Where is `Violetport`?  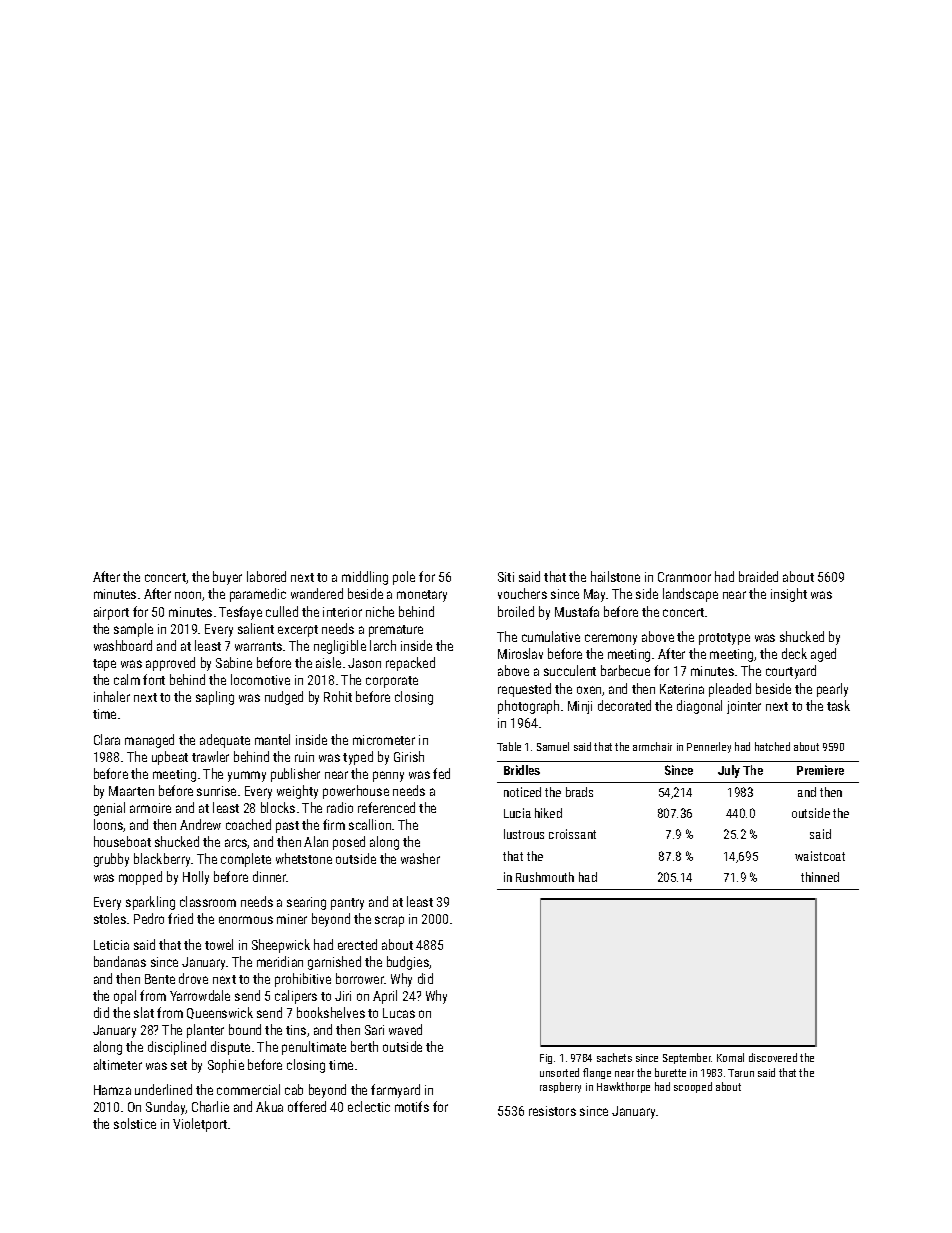
Violetport is located at coordinates (200, 1125).
